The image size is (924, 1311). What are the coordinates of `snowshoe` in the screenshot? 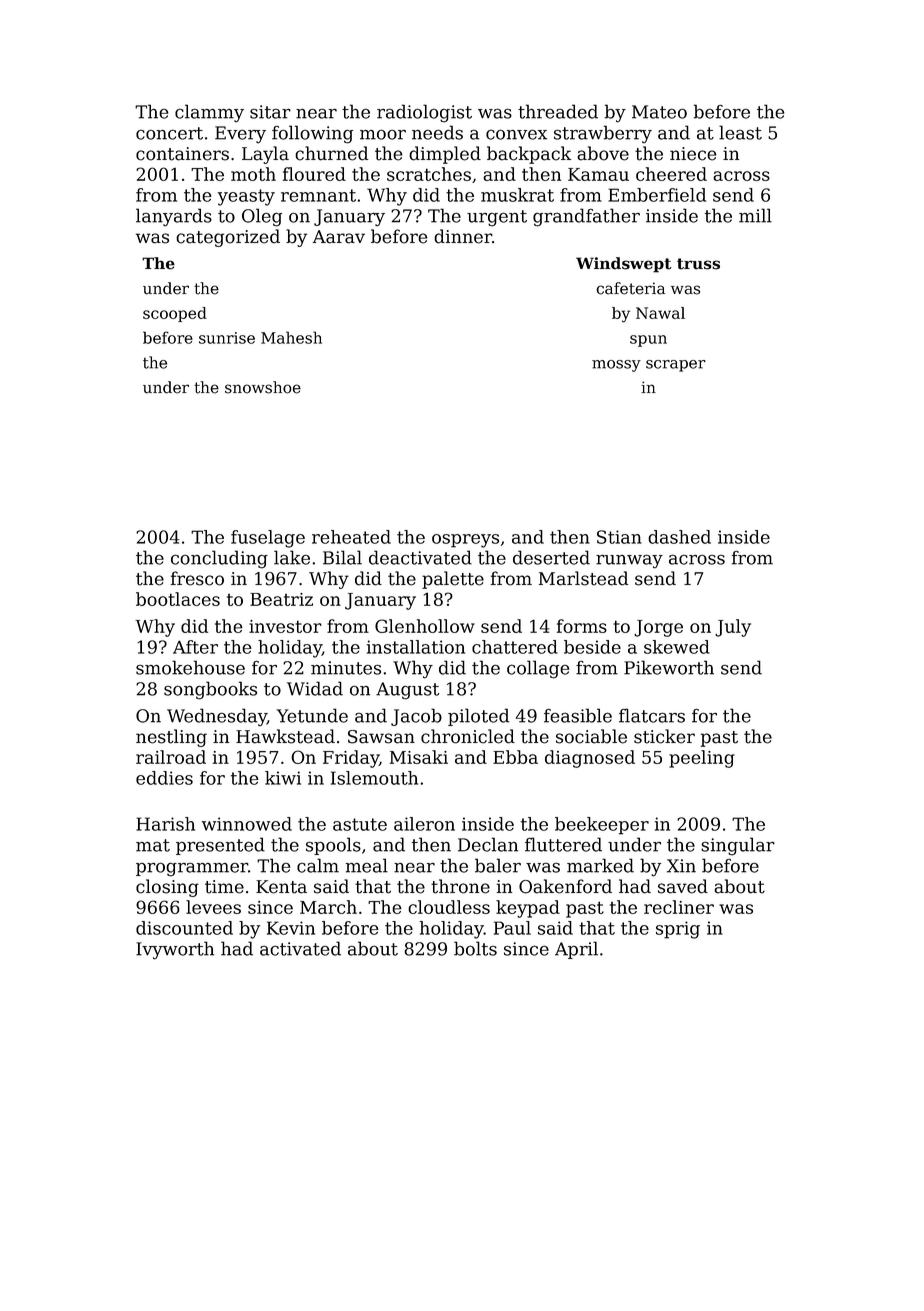 It's located at (263, 387).
